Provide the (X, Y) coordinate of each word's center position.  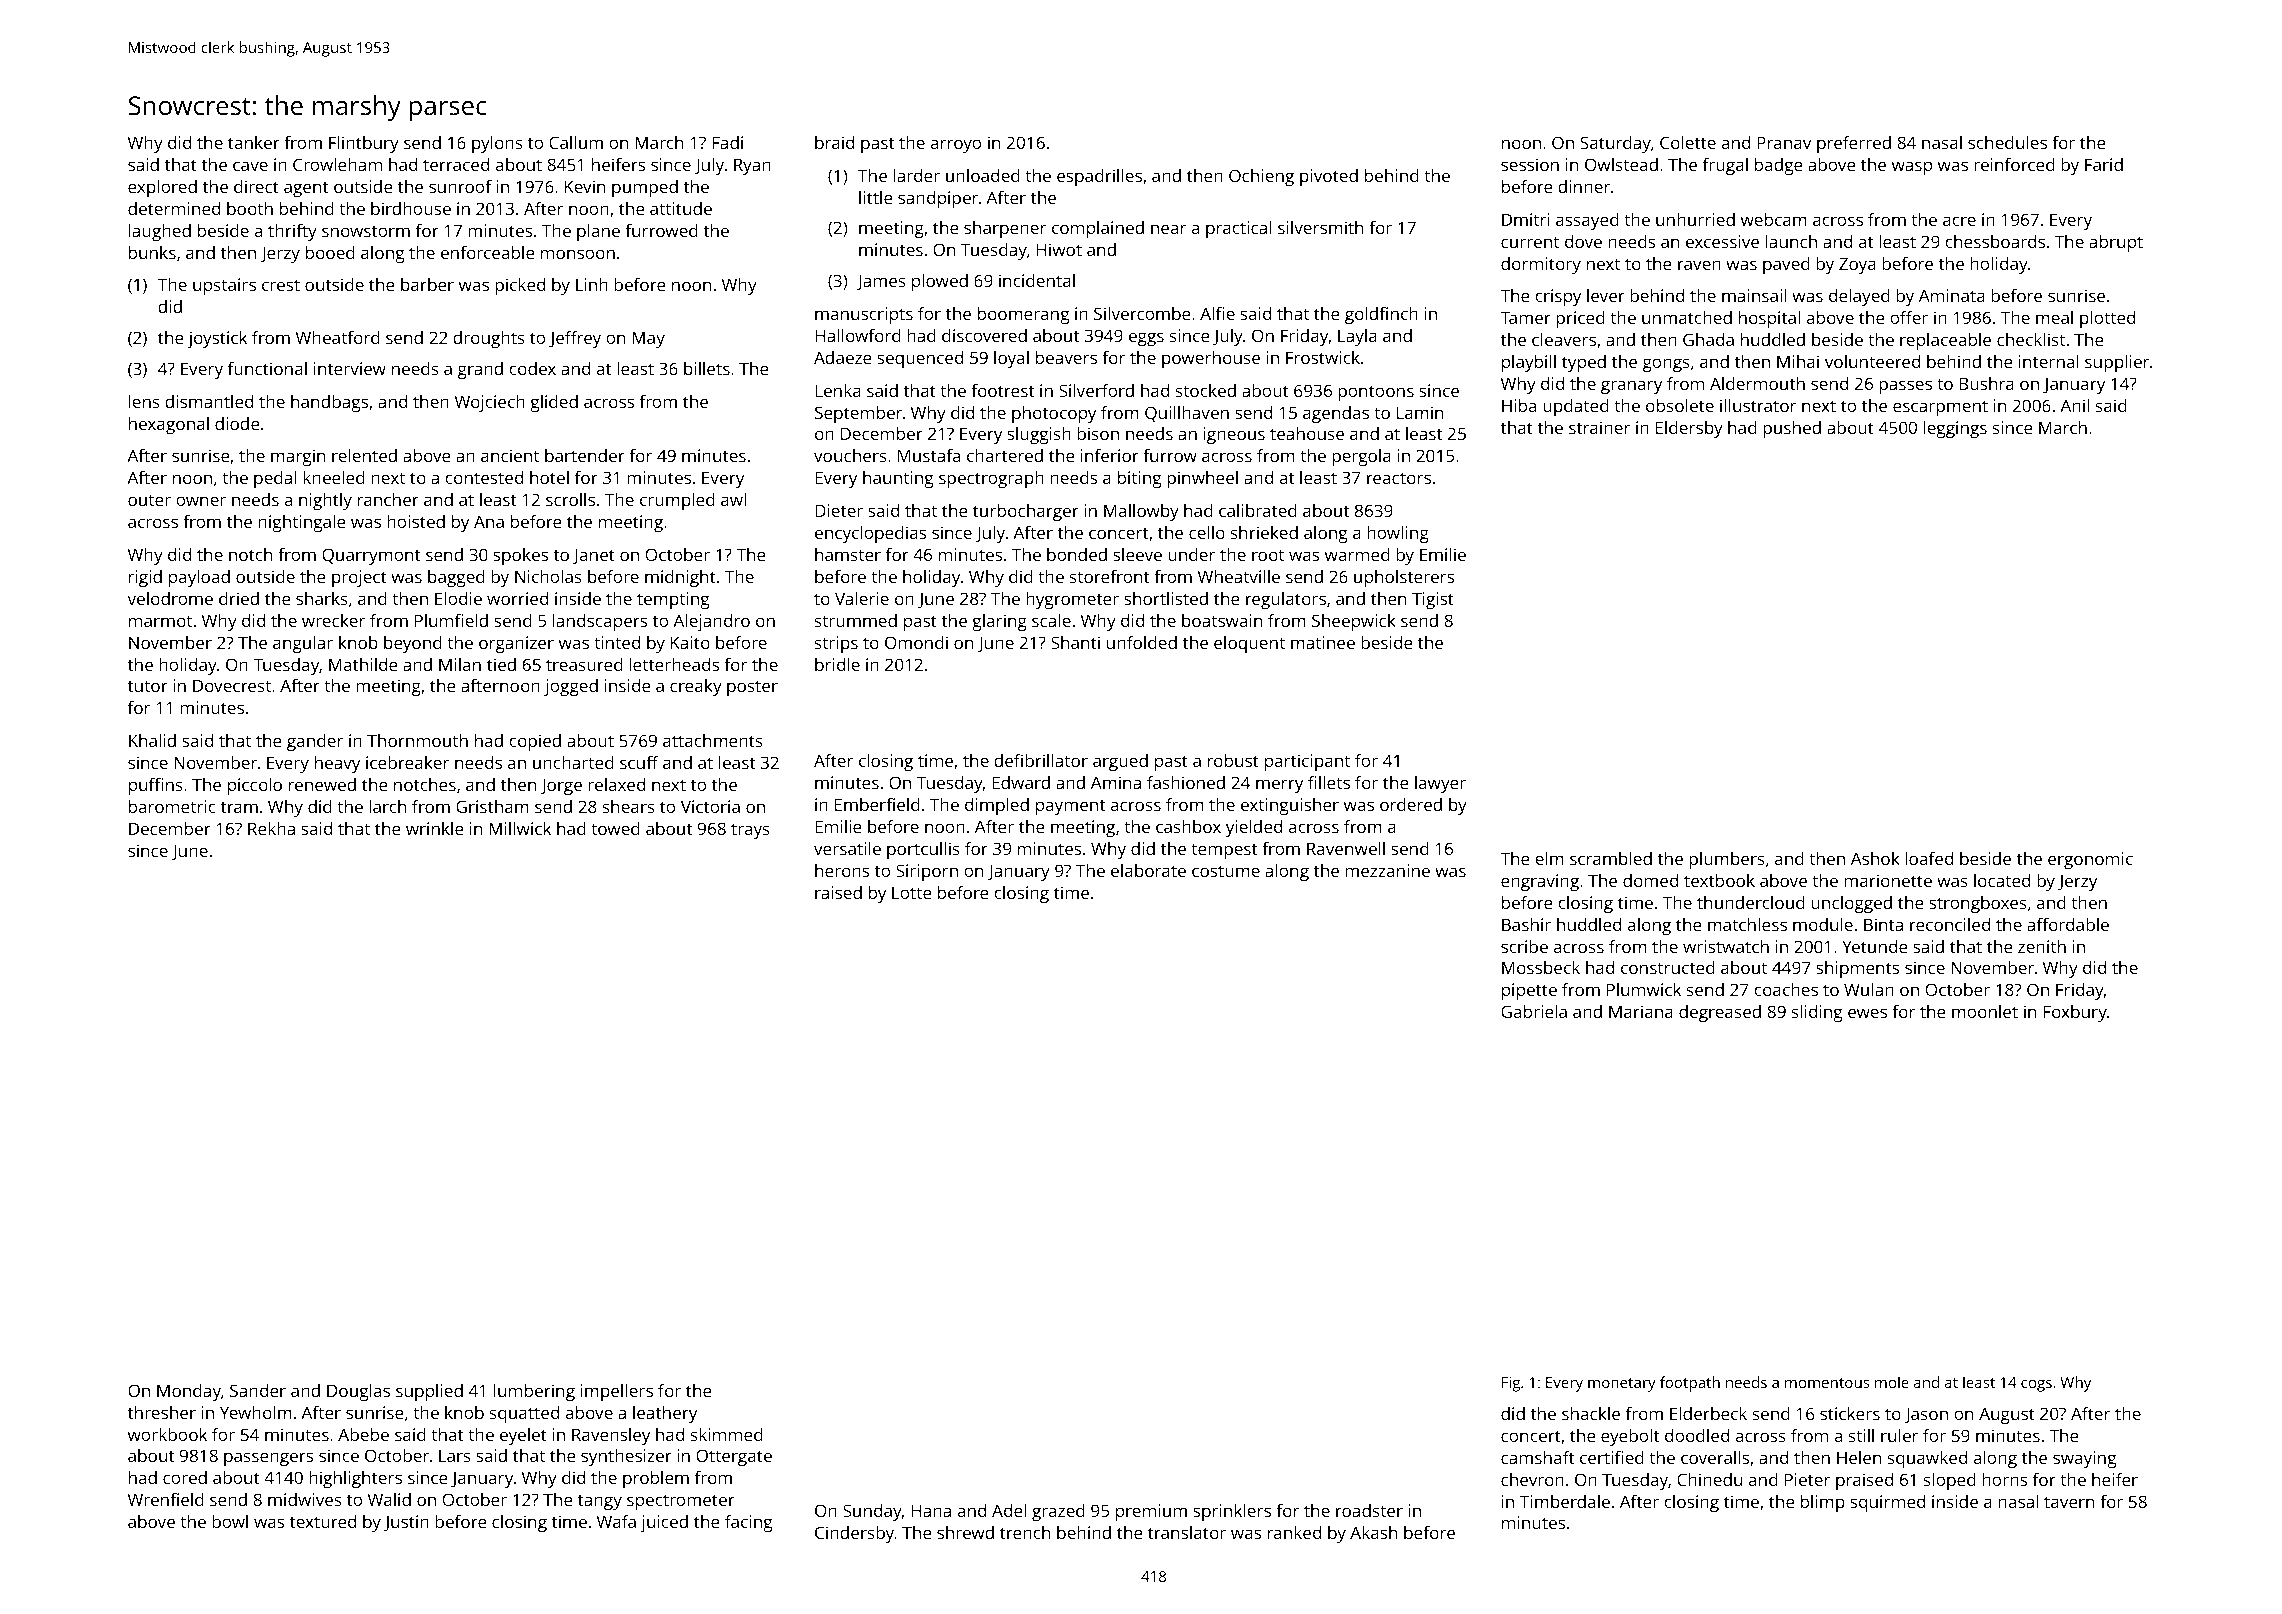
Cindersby (854, 1534)
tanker (254, 142)
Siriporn (927, 872)
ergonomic (2090, 860)
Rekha (271, 828)
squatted (524, 1414)
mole (1892, 1382)
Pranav (1784, 142)
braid (834, 142)
